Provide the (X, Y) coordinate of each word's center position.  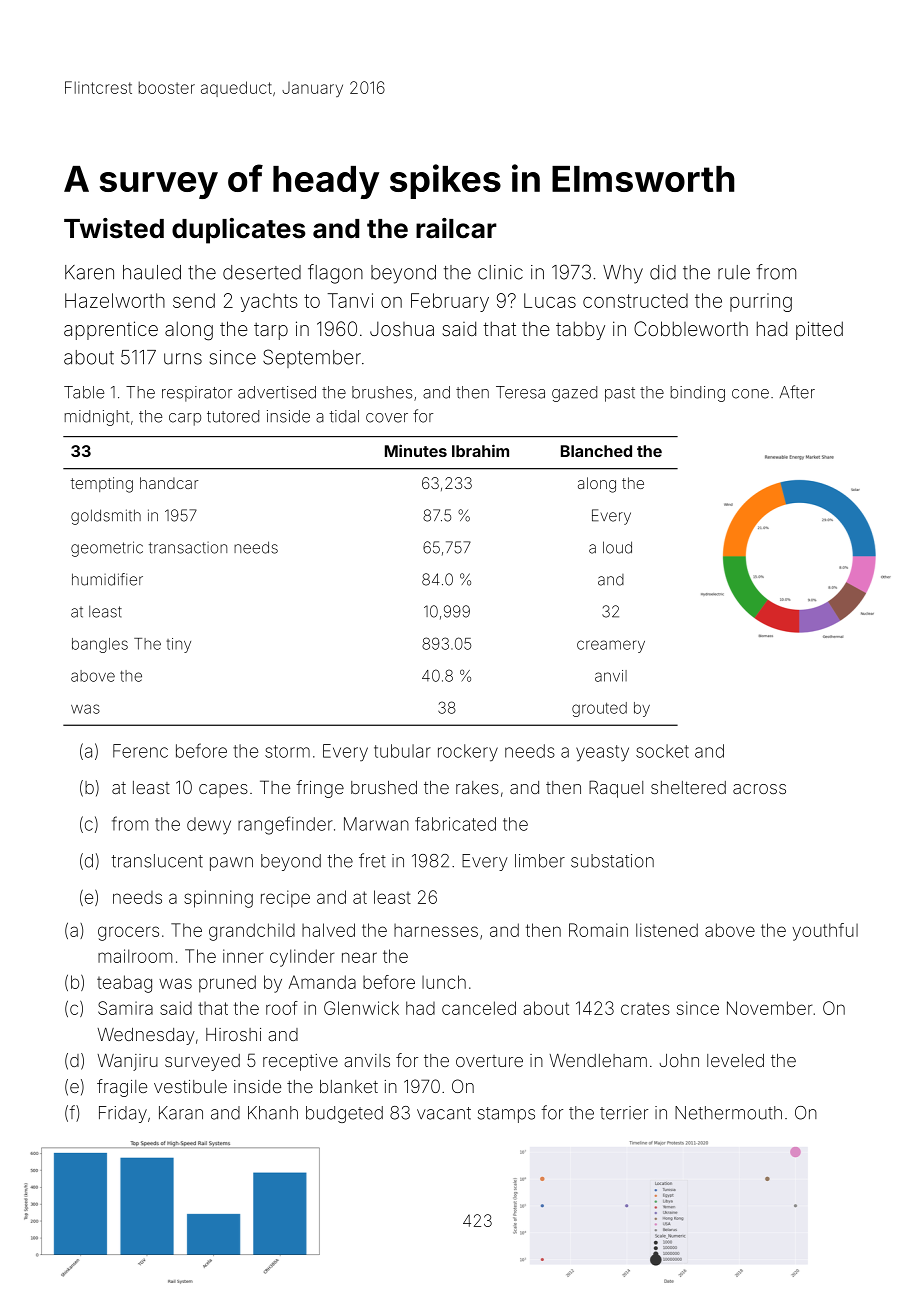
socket (662, 751)
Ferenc (140, 751)
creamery (611, 646)
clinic (500, 272)
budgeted (344, 1114)
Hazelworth (115, 300)
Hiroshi (233, 1034)
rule (734, 272)
